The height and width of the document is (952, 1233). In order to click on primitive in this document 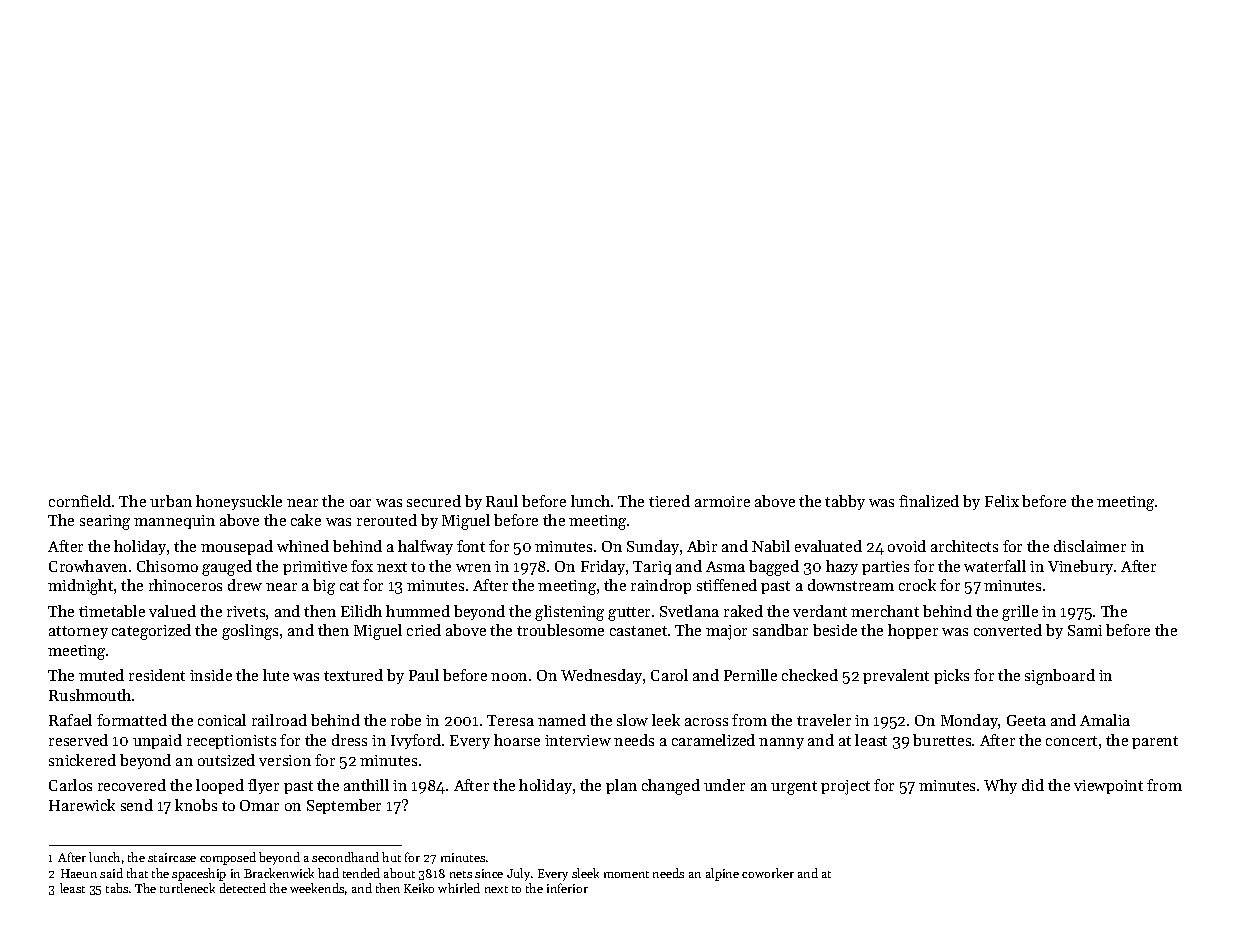, I will do `click(315, 568)`.
